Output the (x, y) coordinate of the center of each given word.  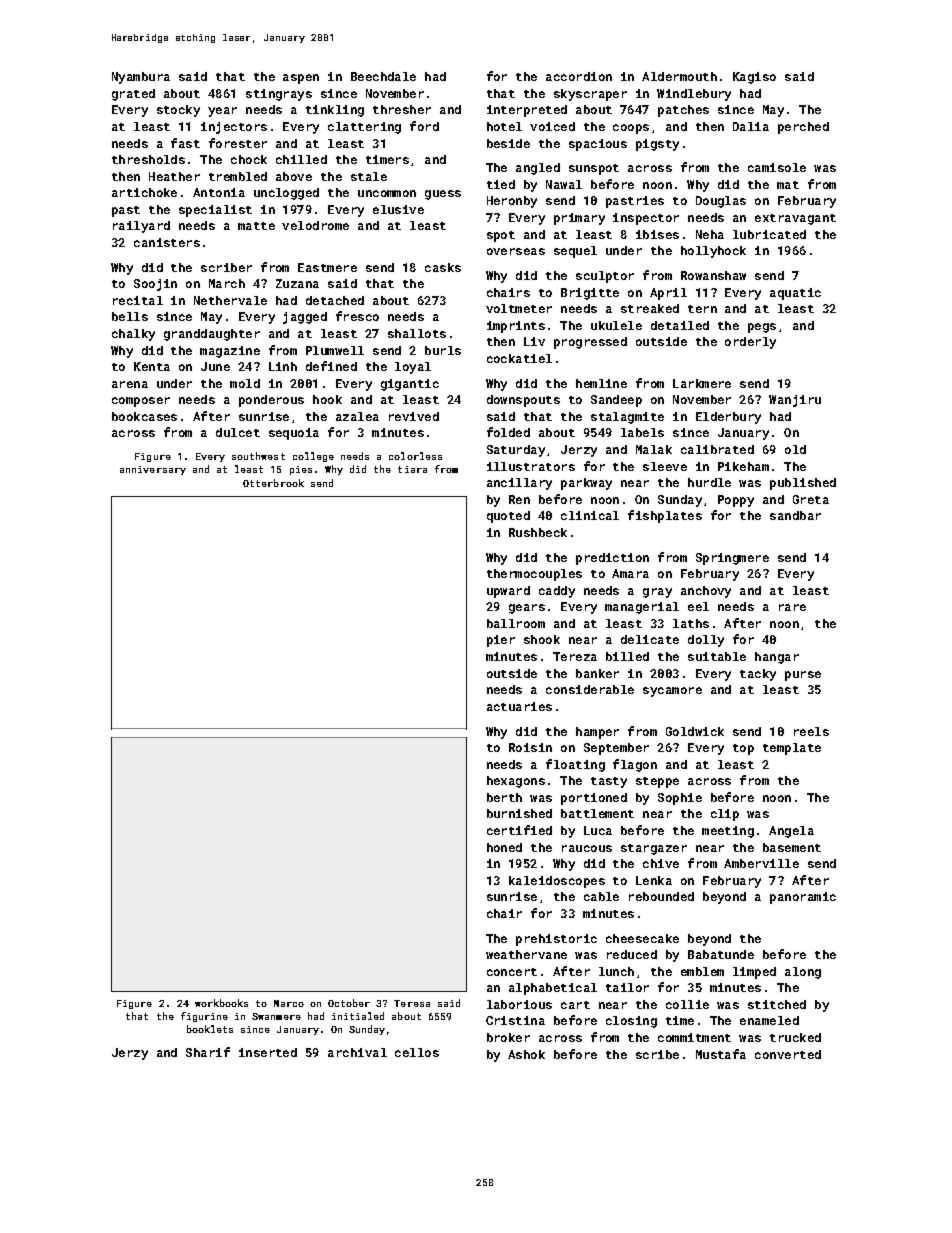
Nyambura (141, 78)
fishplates (665, 516)
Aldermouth (679, 76)
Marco (289, 1003)
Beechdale (383, 76)
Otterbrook (273, 483)
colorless (415, 456)
